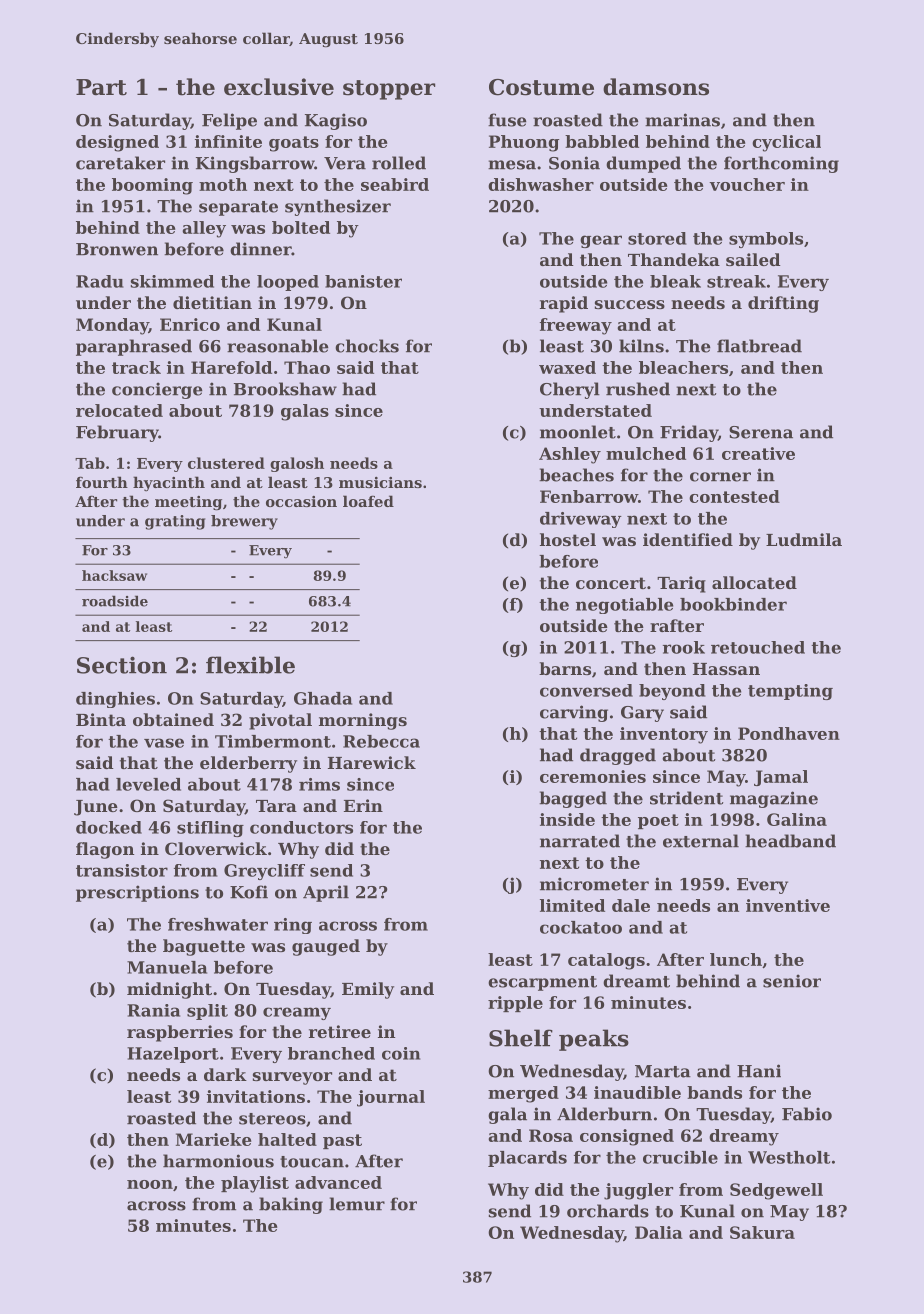 Image resolution: width=924 pixels, height=1314 pixels. Describe the element at coordinates (734, 496) in the screenshot. I see `contested` at that location.
